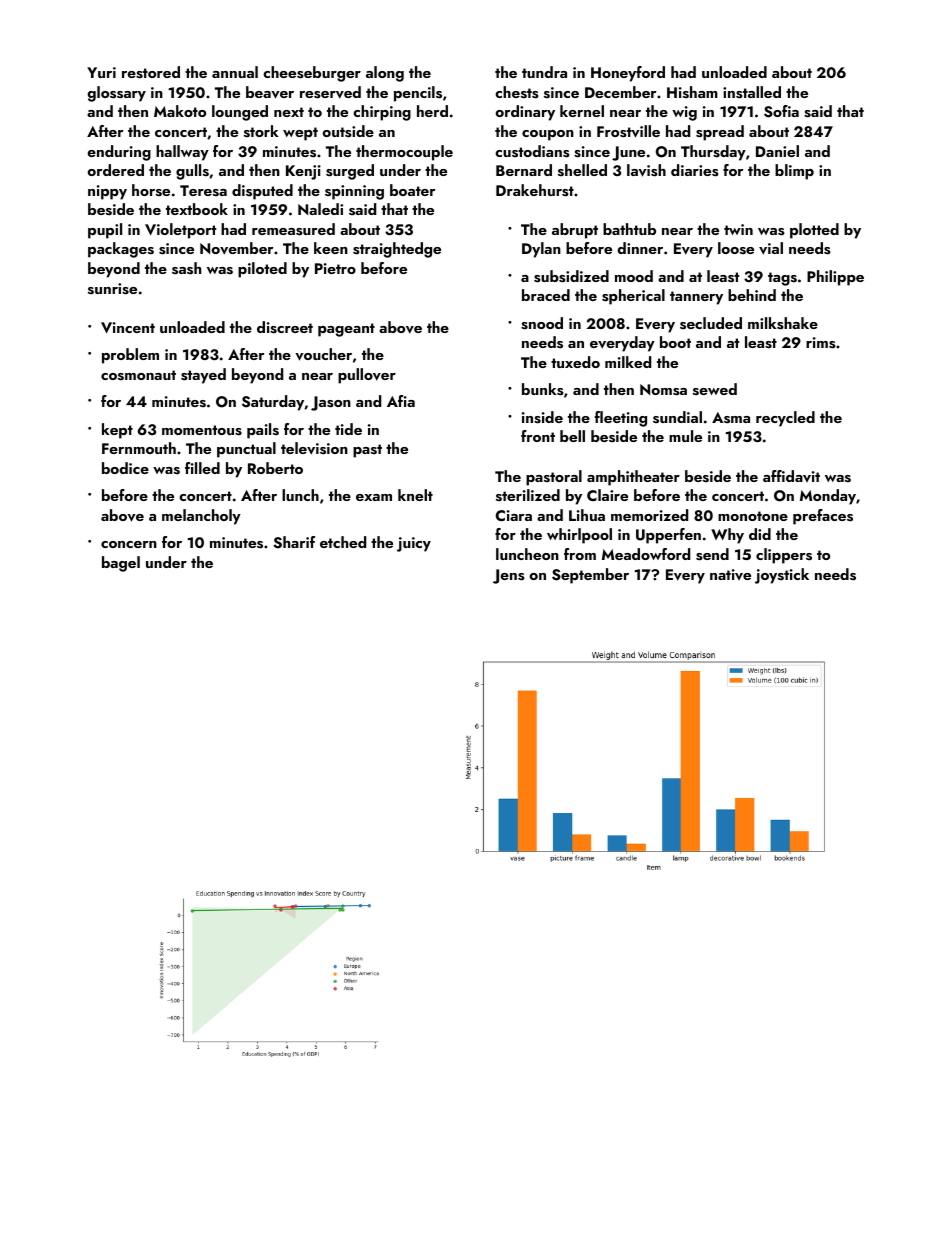 The image size is (952, 1233). Describe the element at coordinates (201, 517) in the screenshot. I see `melancholy` at that location.
